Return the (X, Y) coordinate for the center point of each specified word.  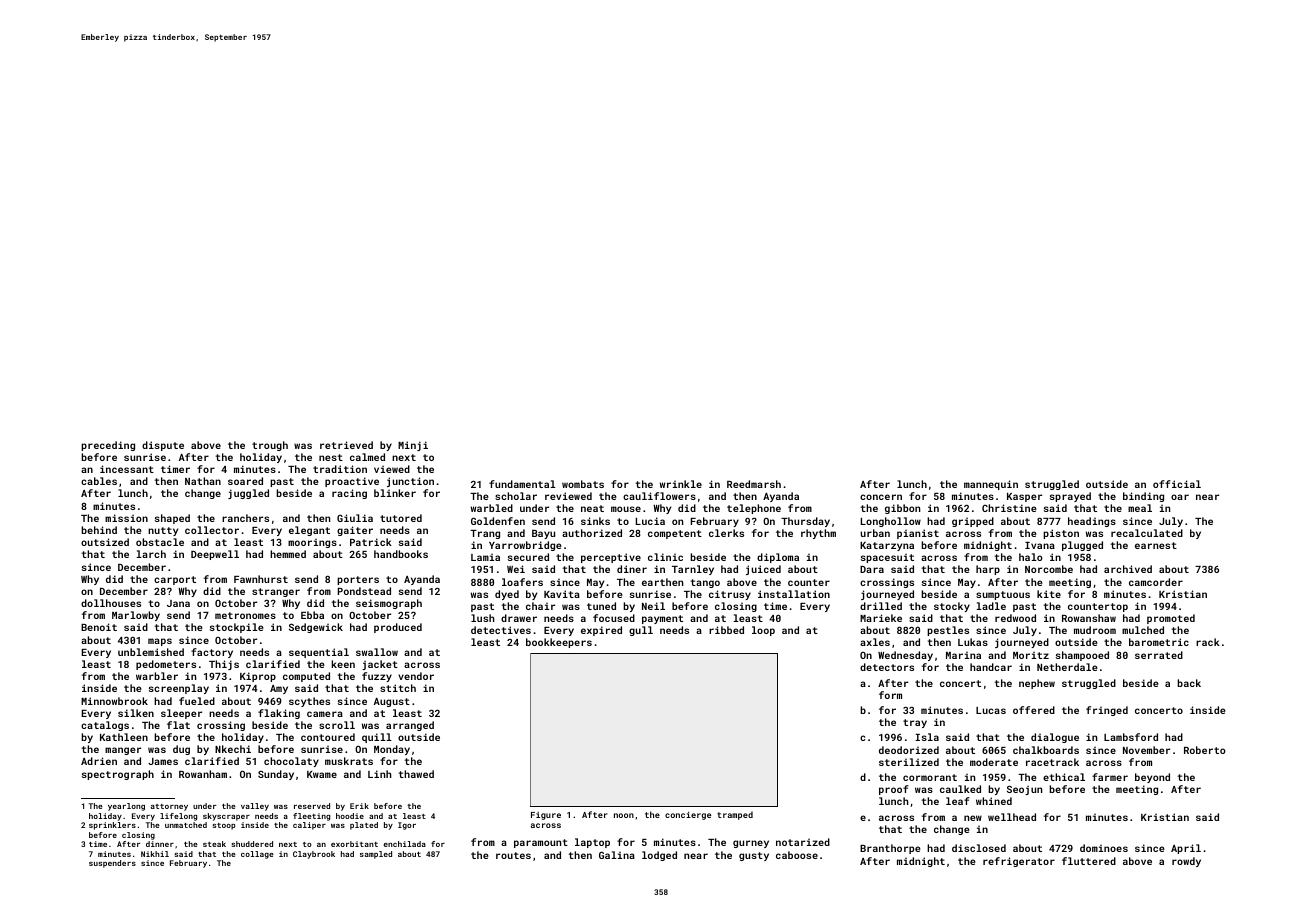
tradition (340, 469)
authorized (592, 533)
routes (513, 855)
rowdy (1186, 862)
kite (1049, 594)
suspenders (112, 864)
